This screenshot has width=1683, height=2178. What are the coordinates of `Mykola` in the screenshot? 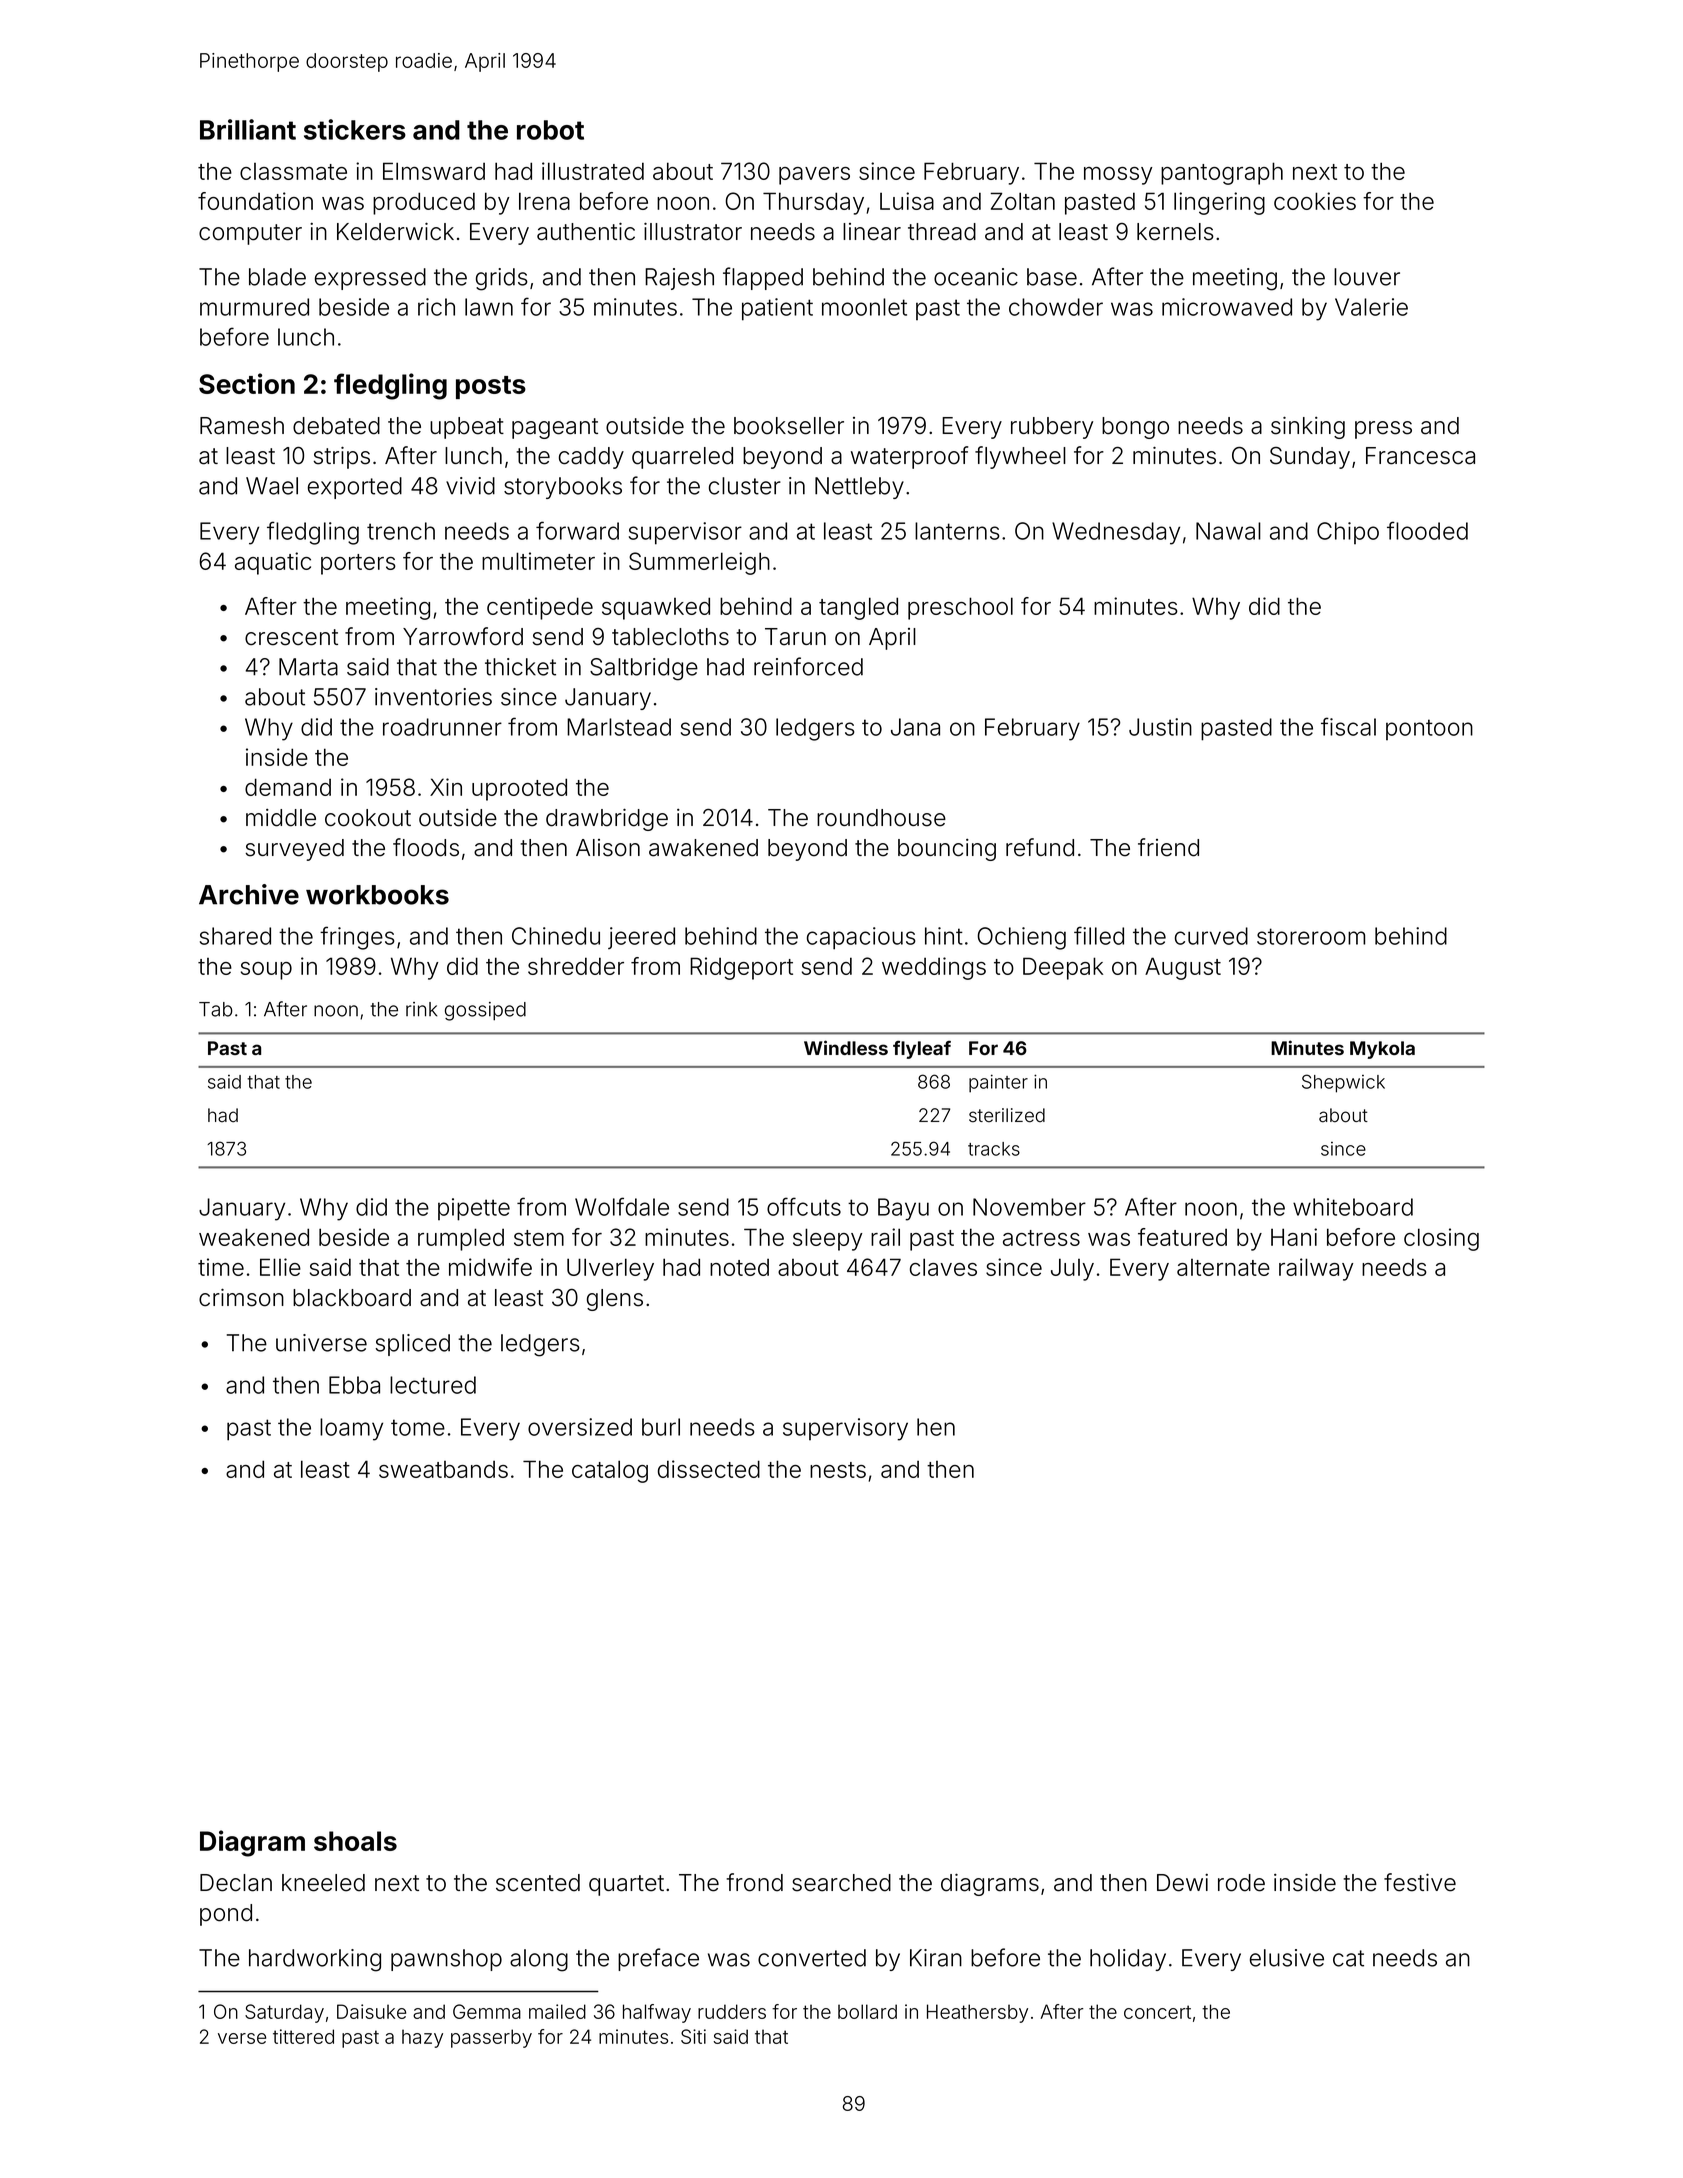 It's located at (1382, 1050).
